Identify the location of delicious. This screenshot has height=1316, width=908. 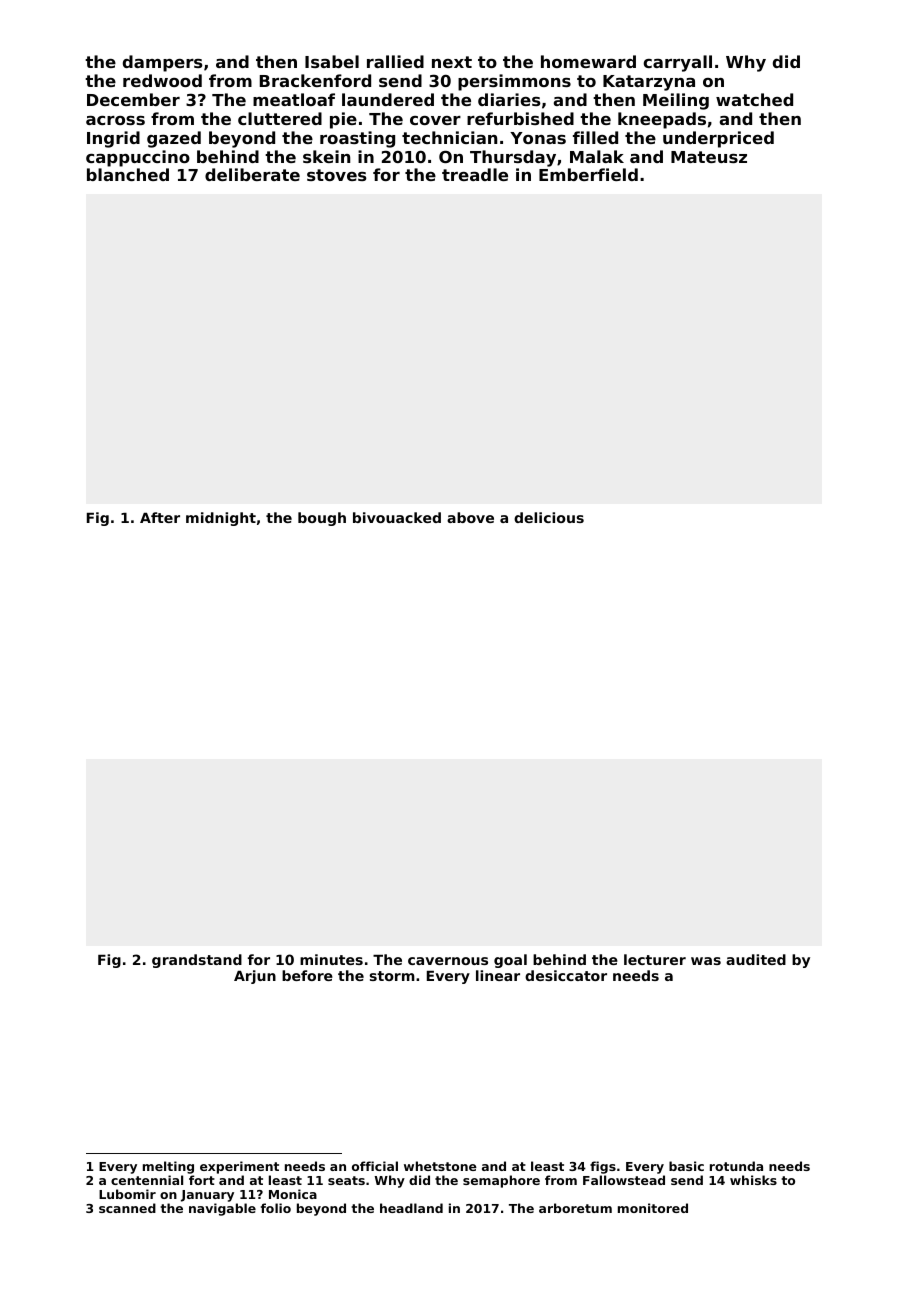
(549, 517).
